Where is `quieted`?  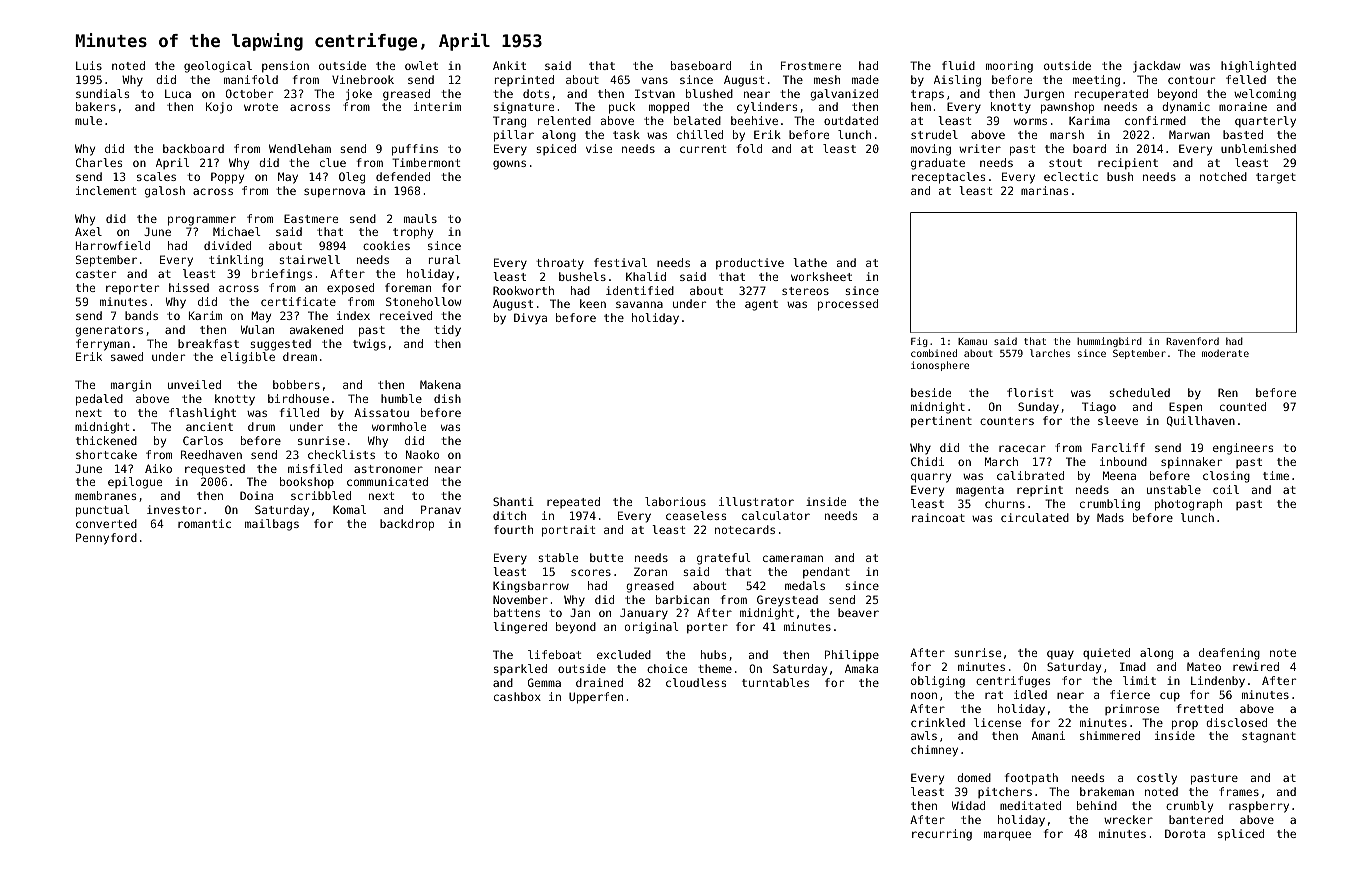 quieted is located at coordinates (1106, 654).
